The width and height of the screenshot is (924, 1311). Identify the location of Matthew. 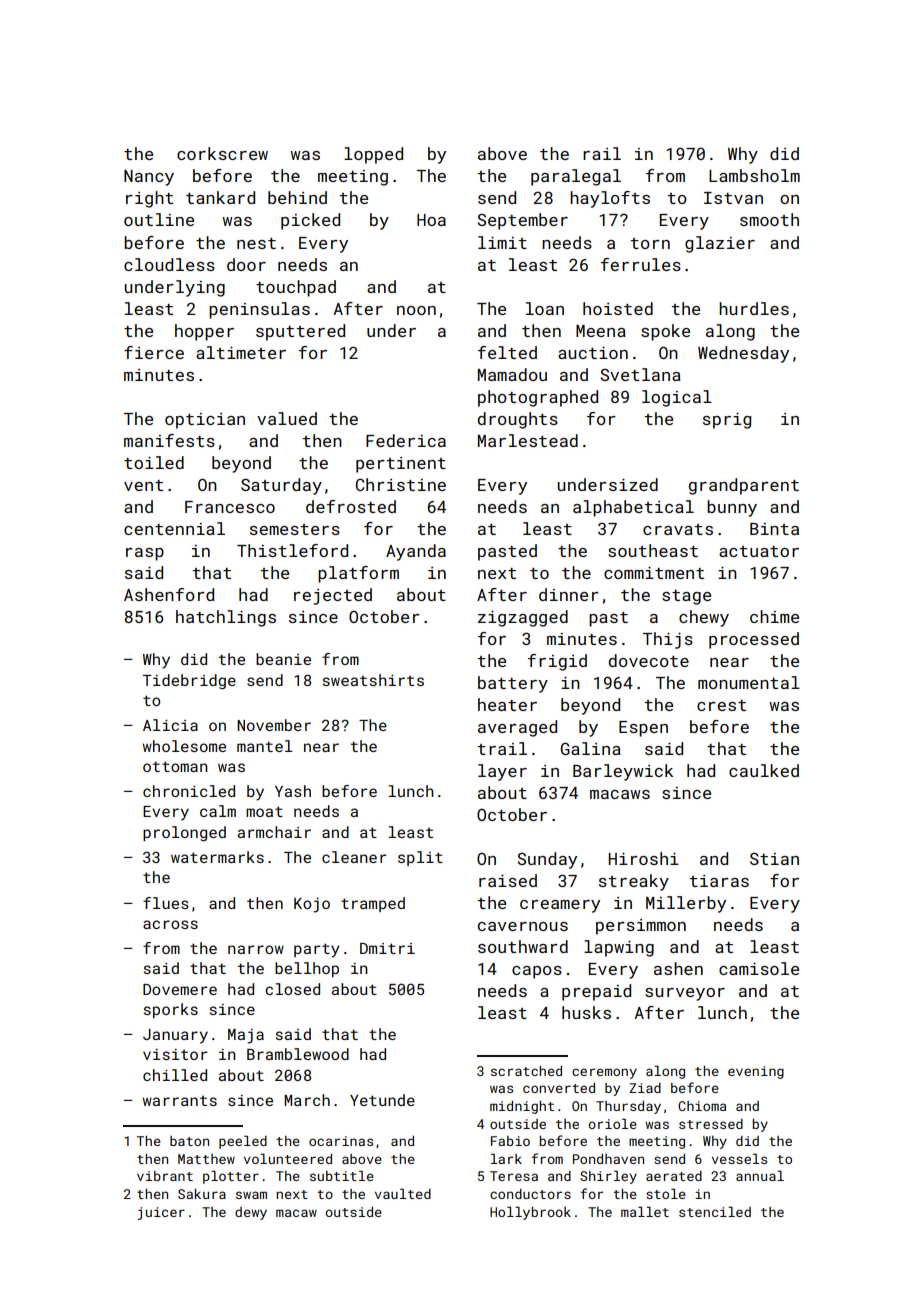
(206, 1159).
